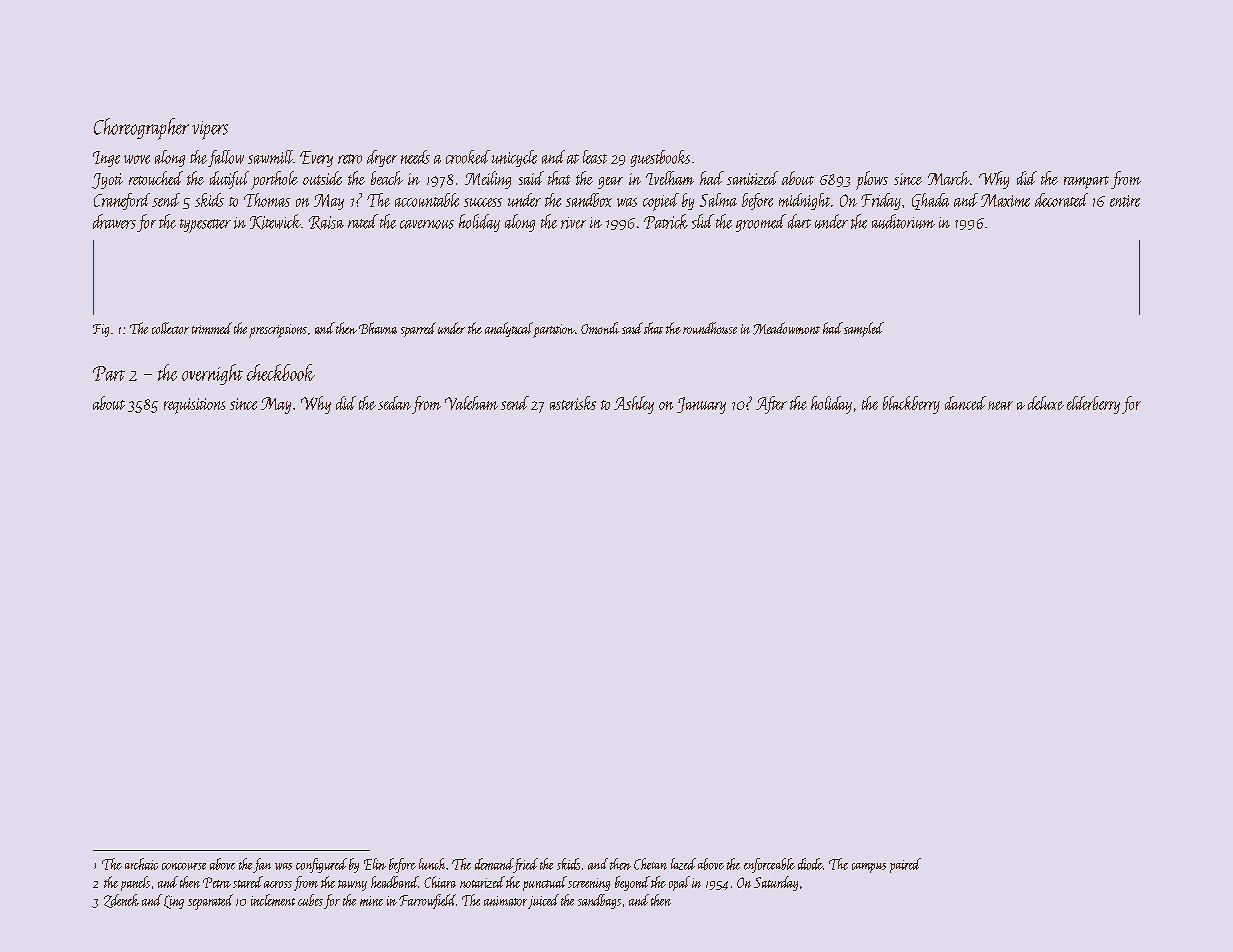 The image size is (1233, 952). What do you see at coordinates (382, 158) in the image?
I see `dryer` at bounding box center [382, 158].
